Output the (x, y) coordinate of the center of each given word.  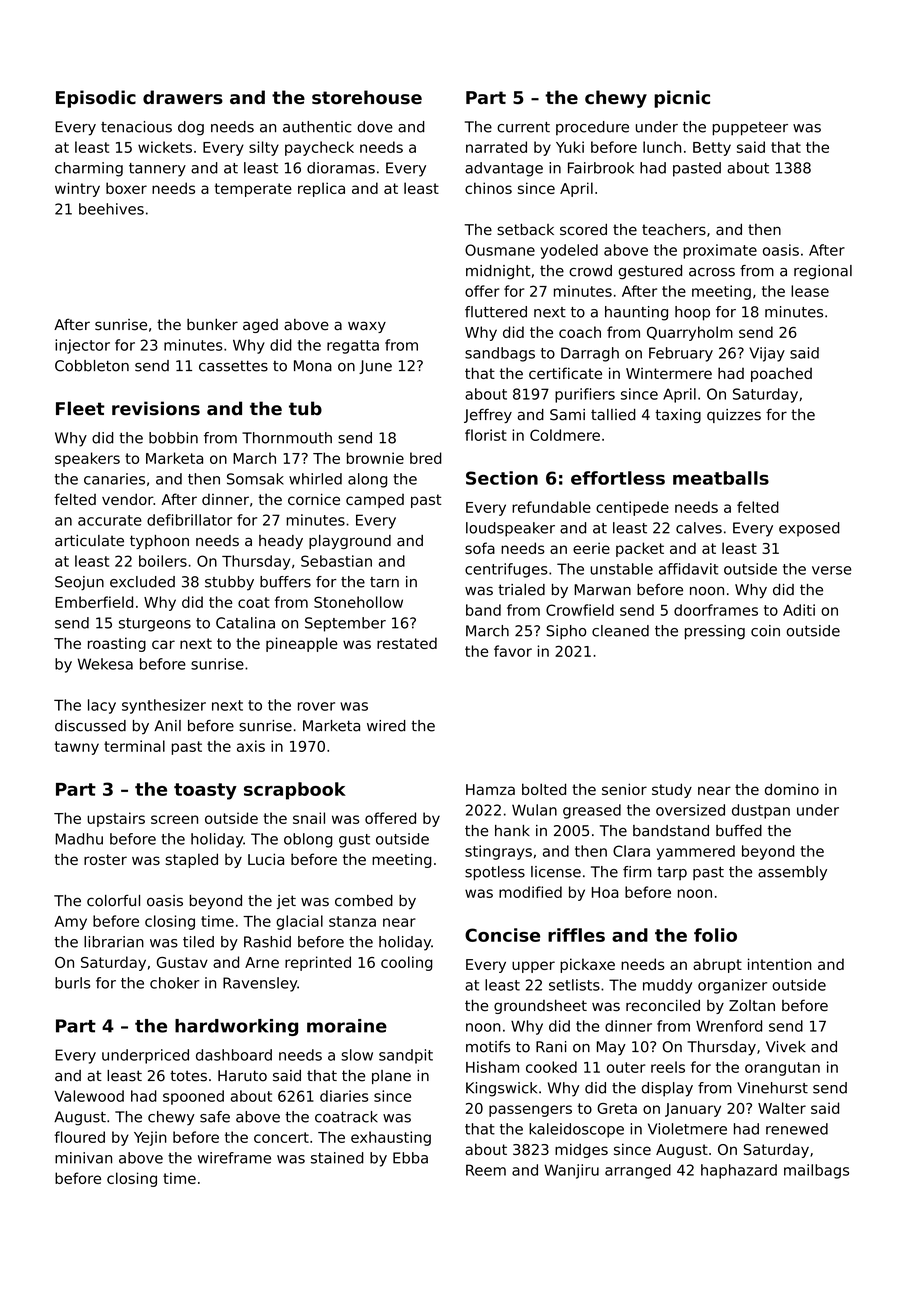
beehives (111, 209)
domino (792, 789)
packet (640, 549)
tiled (198, 942)
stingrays (498, 852)
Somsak (255, 479)
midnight (498, 272)
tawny (77, 748)
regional (823, 272)
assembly (792, 873)
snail (309, 818)
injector (82, 346)
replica (321, 189)
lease (810, 291)
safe (215, 1117)
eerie (591, 548)
